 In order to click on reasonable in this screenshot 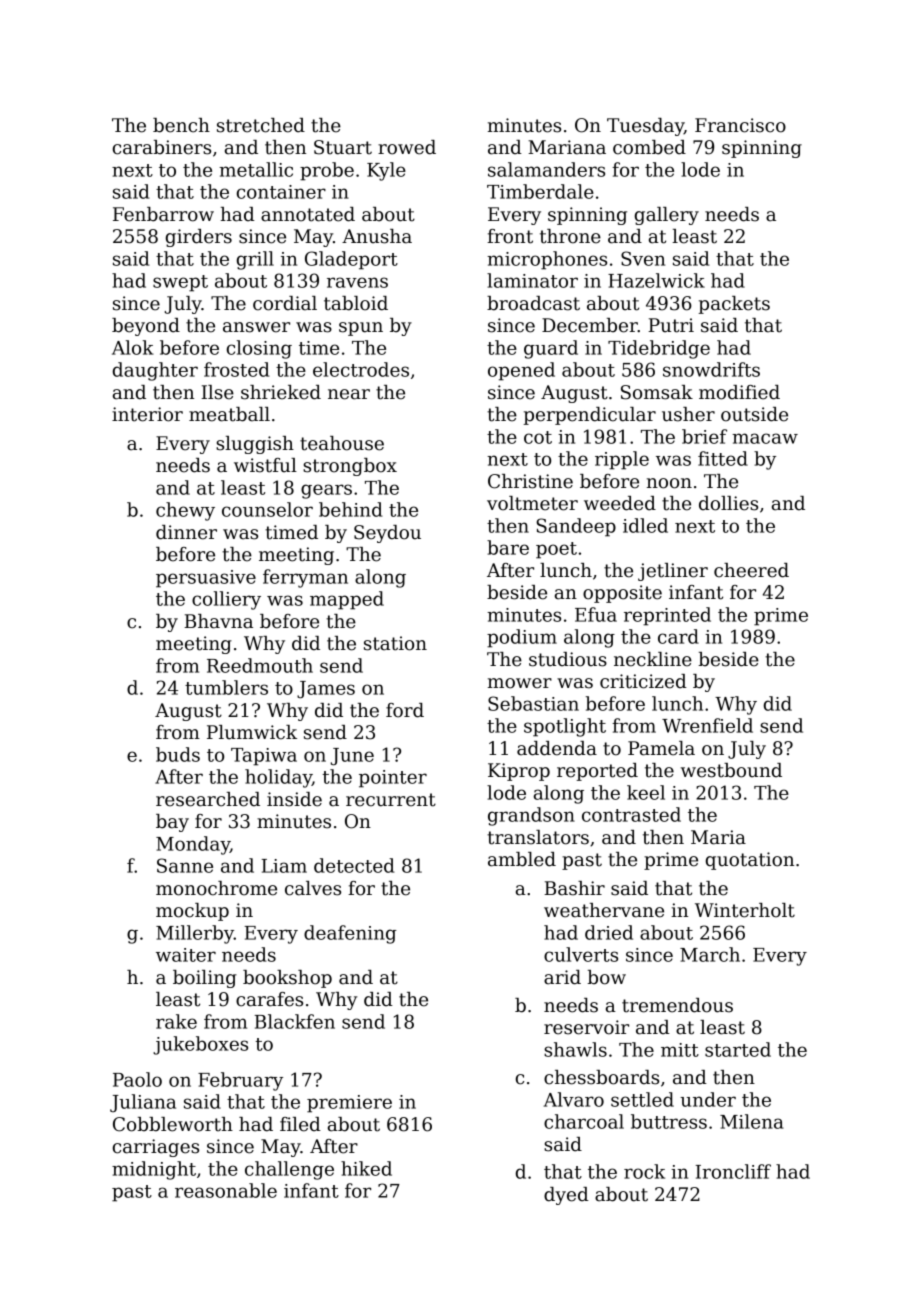, I will do `click(226, 1190)`.
